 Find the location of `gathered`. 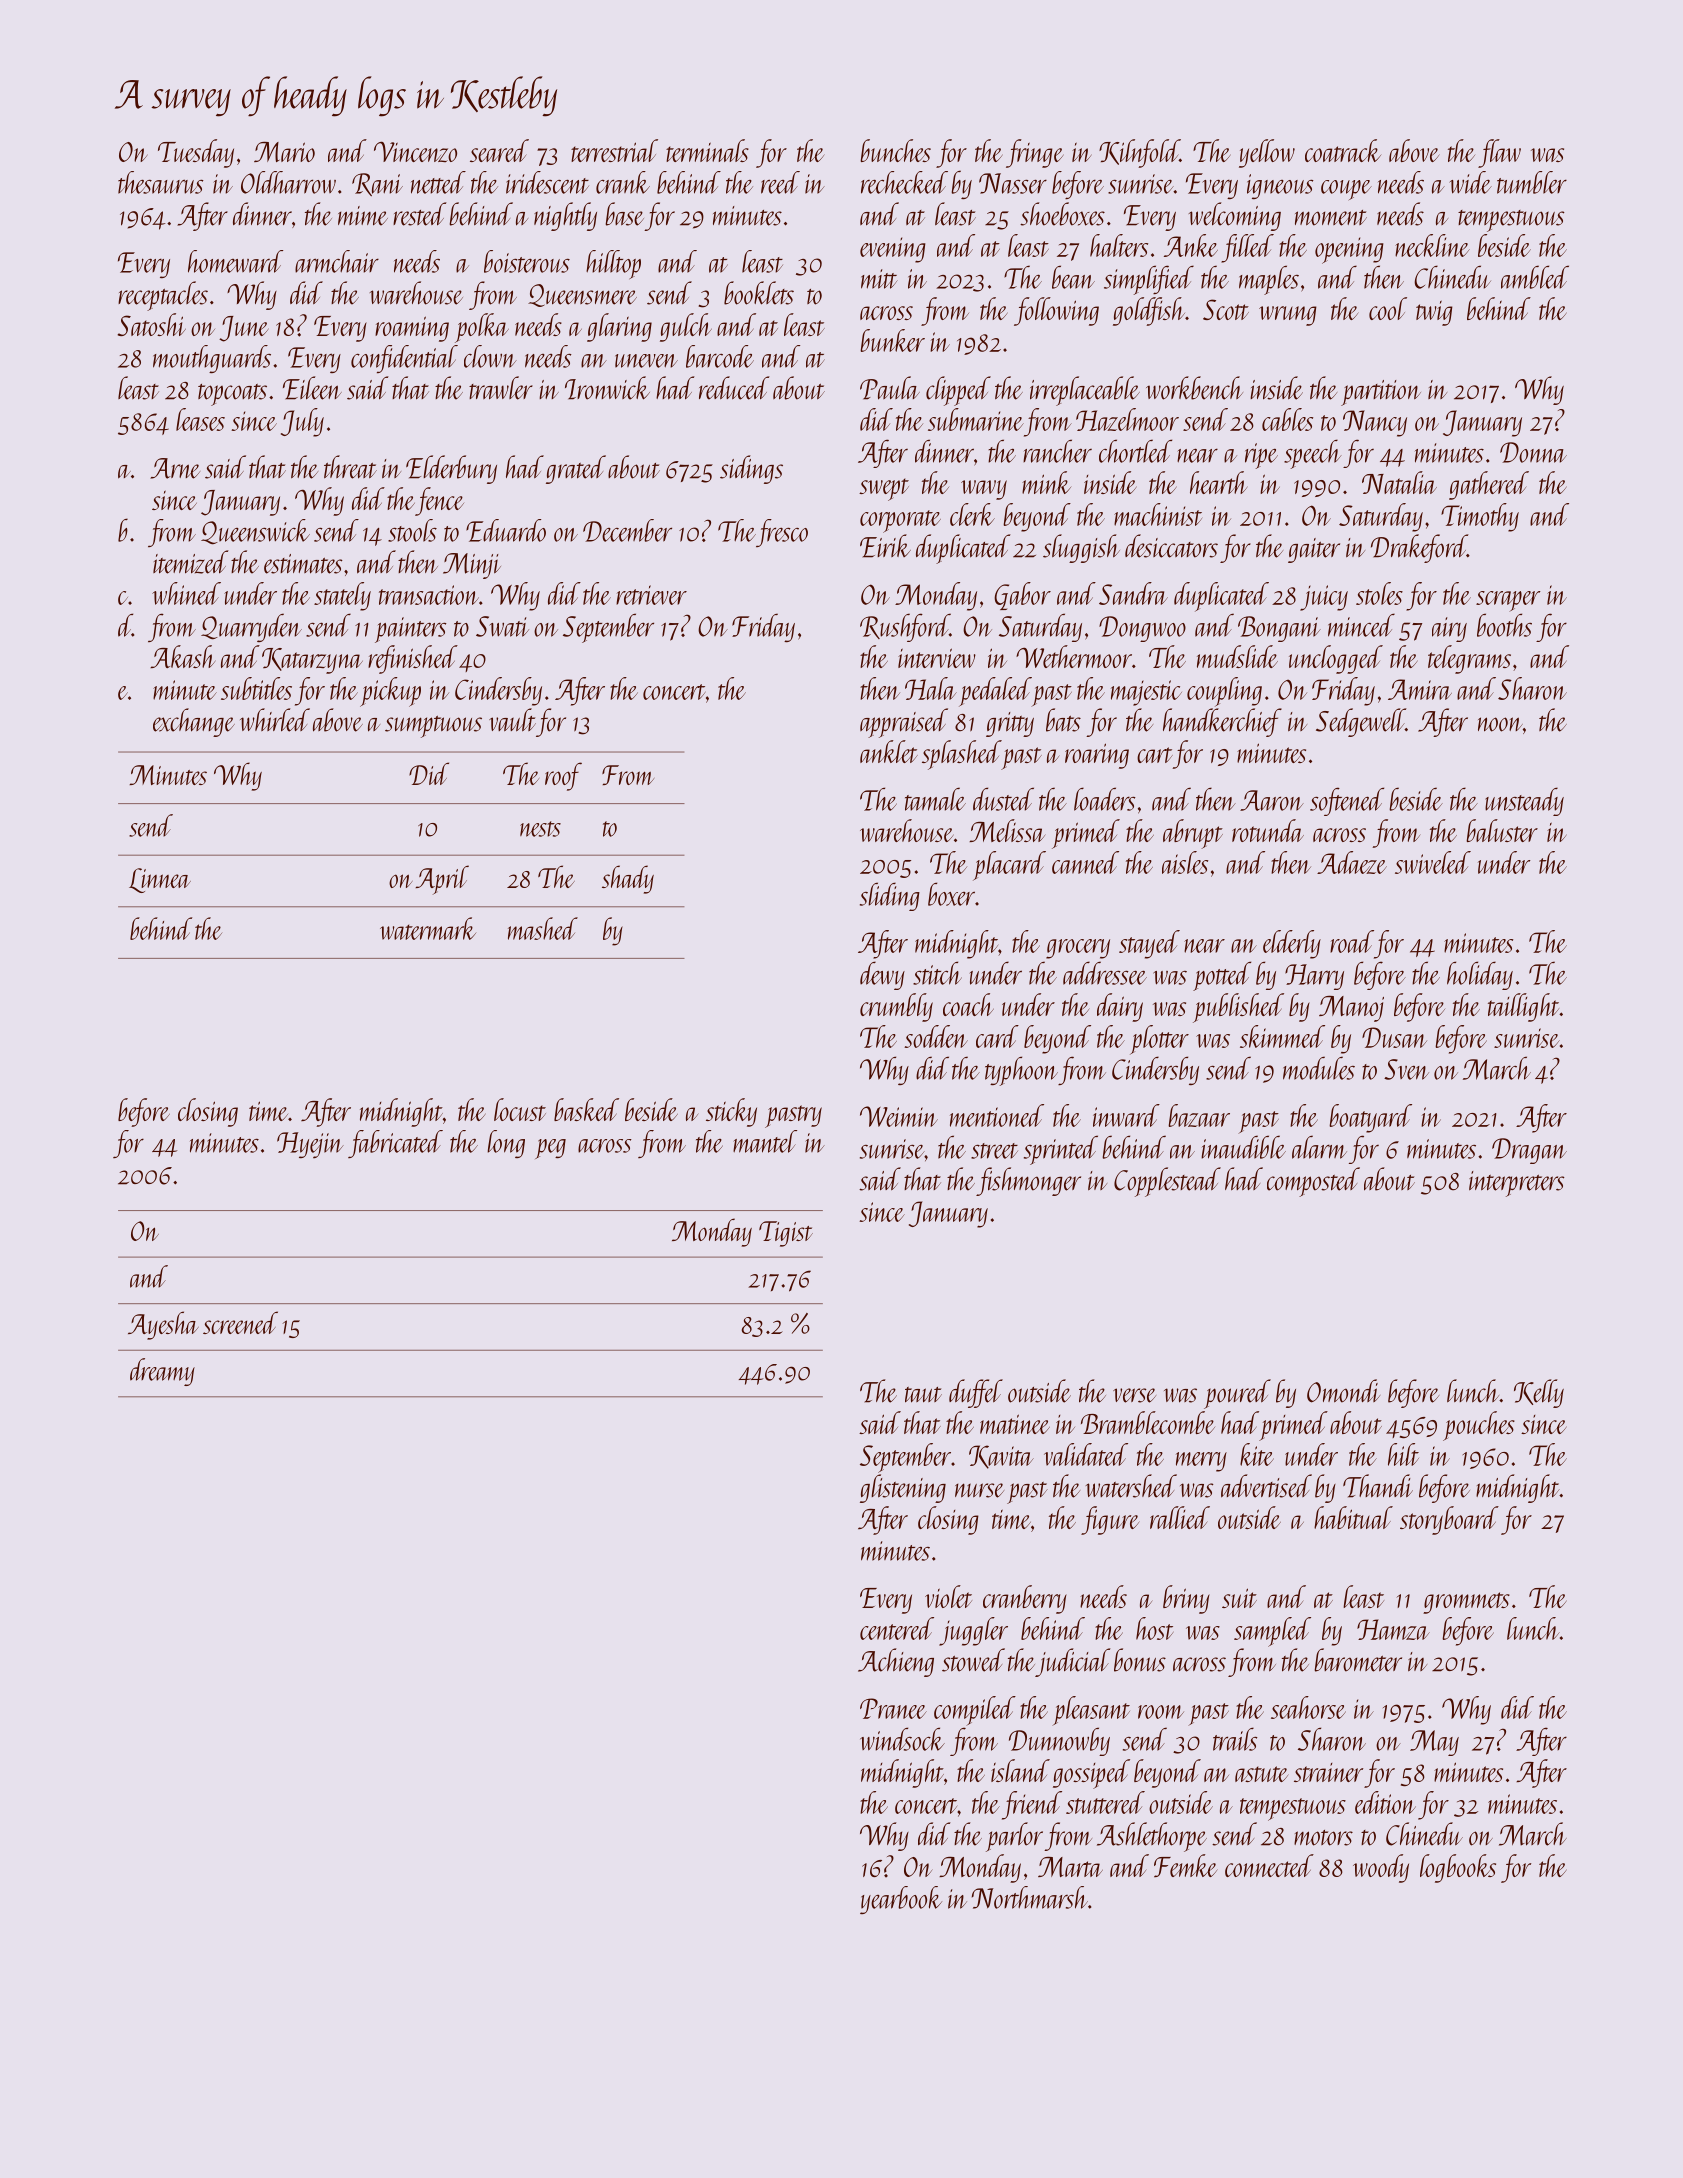

gathered is located at coordinates (1489, 485).
